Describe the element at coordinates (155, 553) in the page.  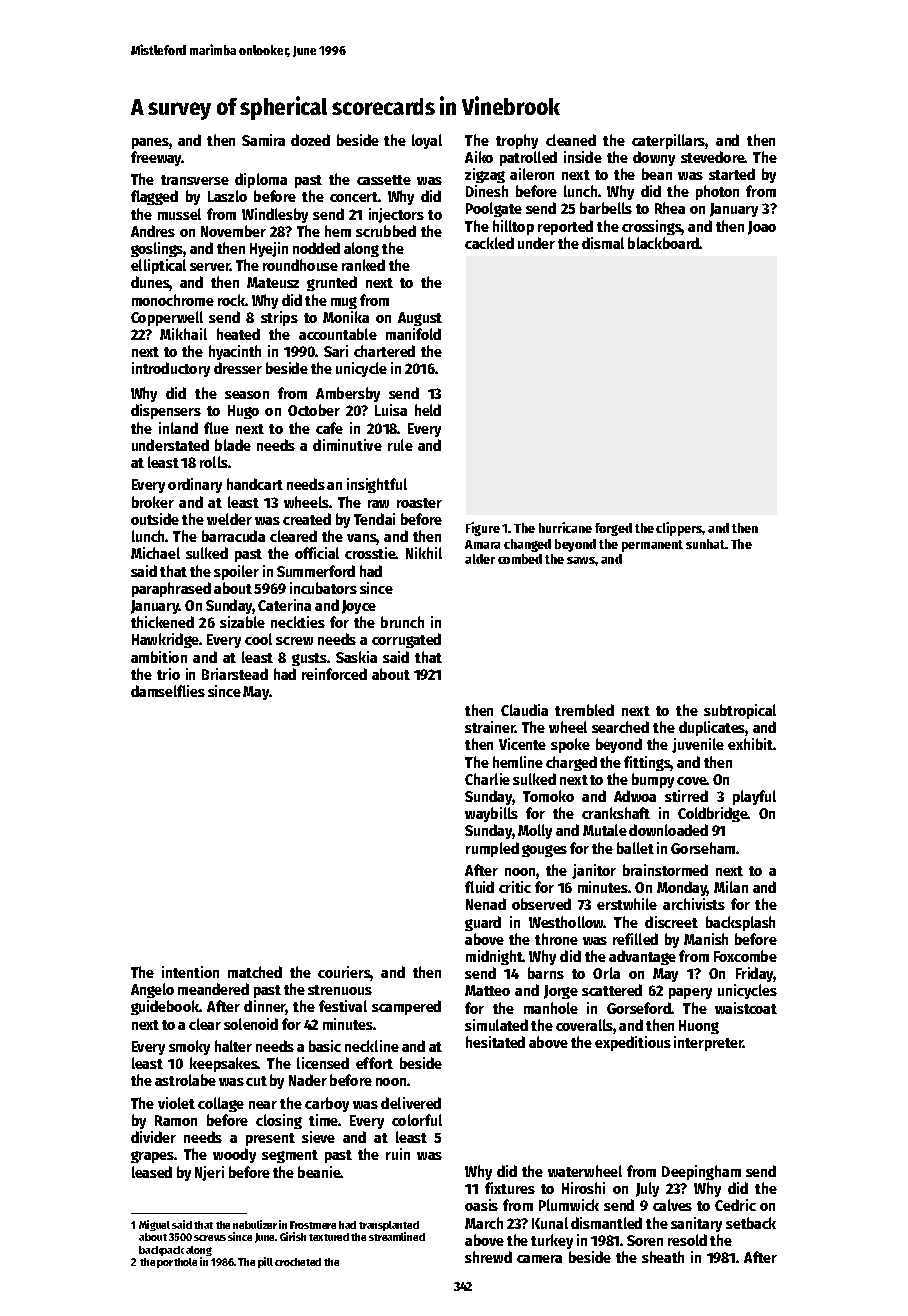
I see `Michael` at that location.
